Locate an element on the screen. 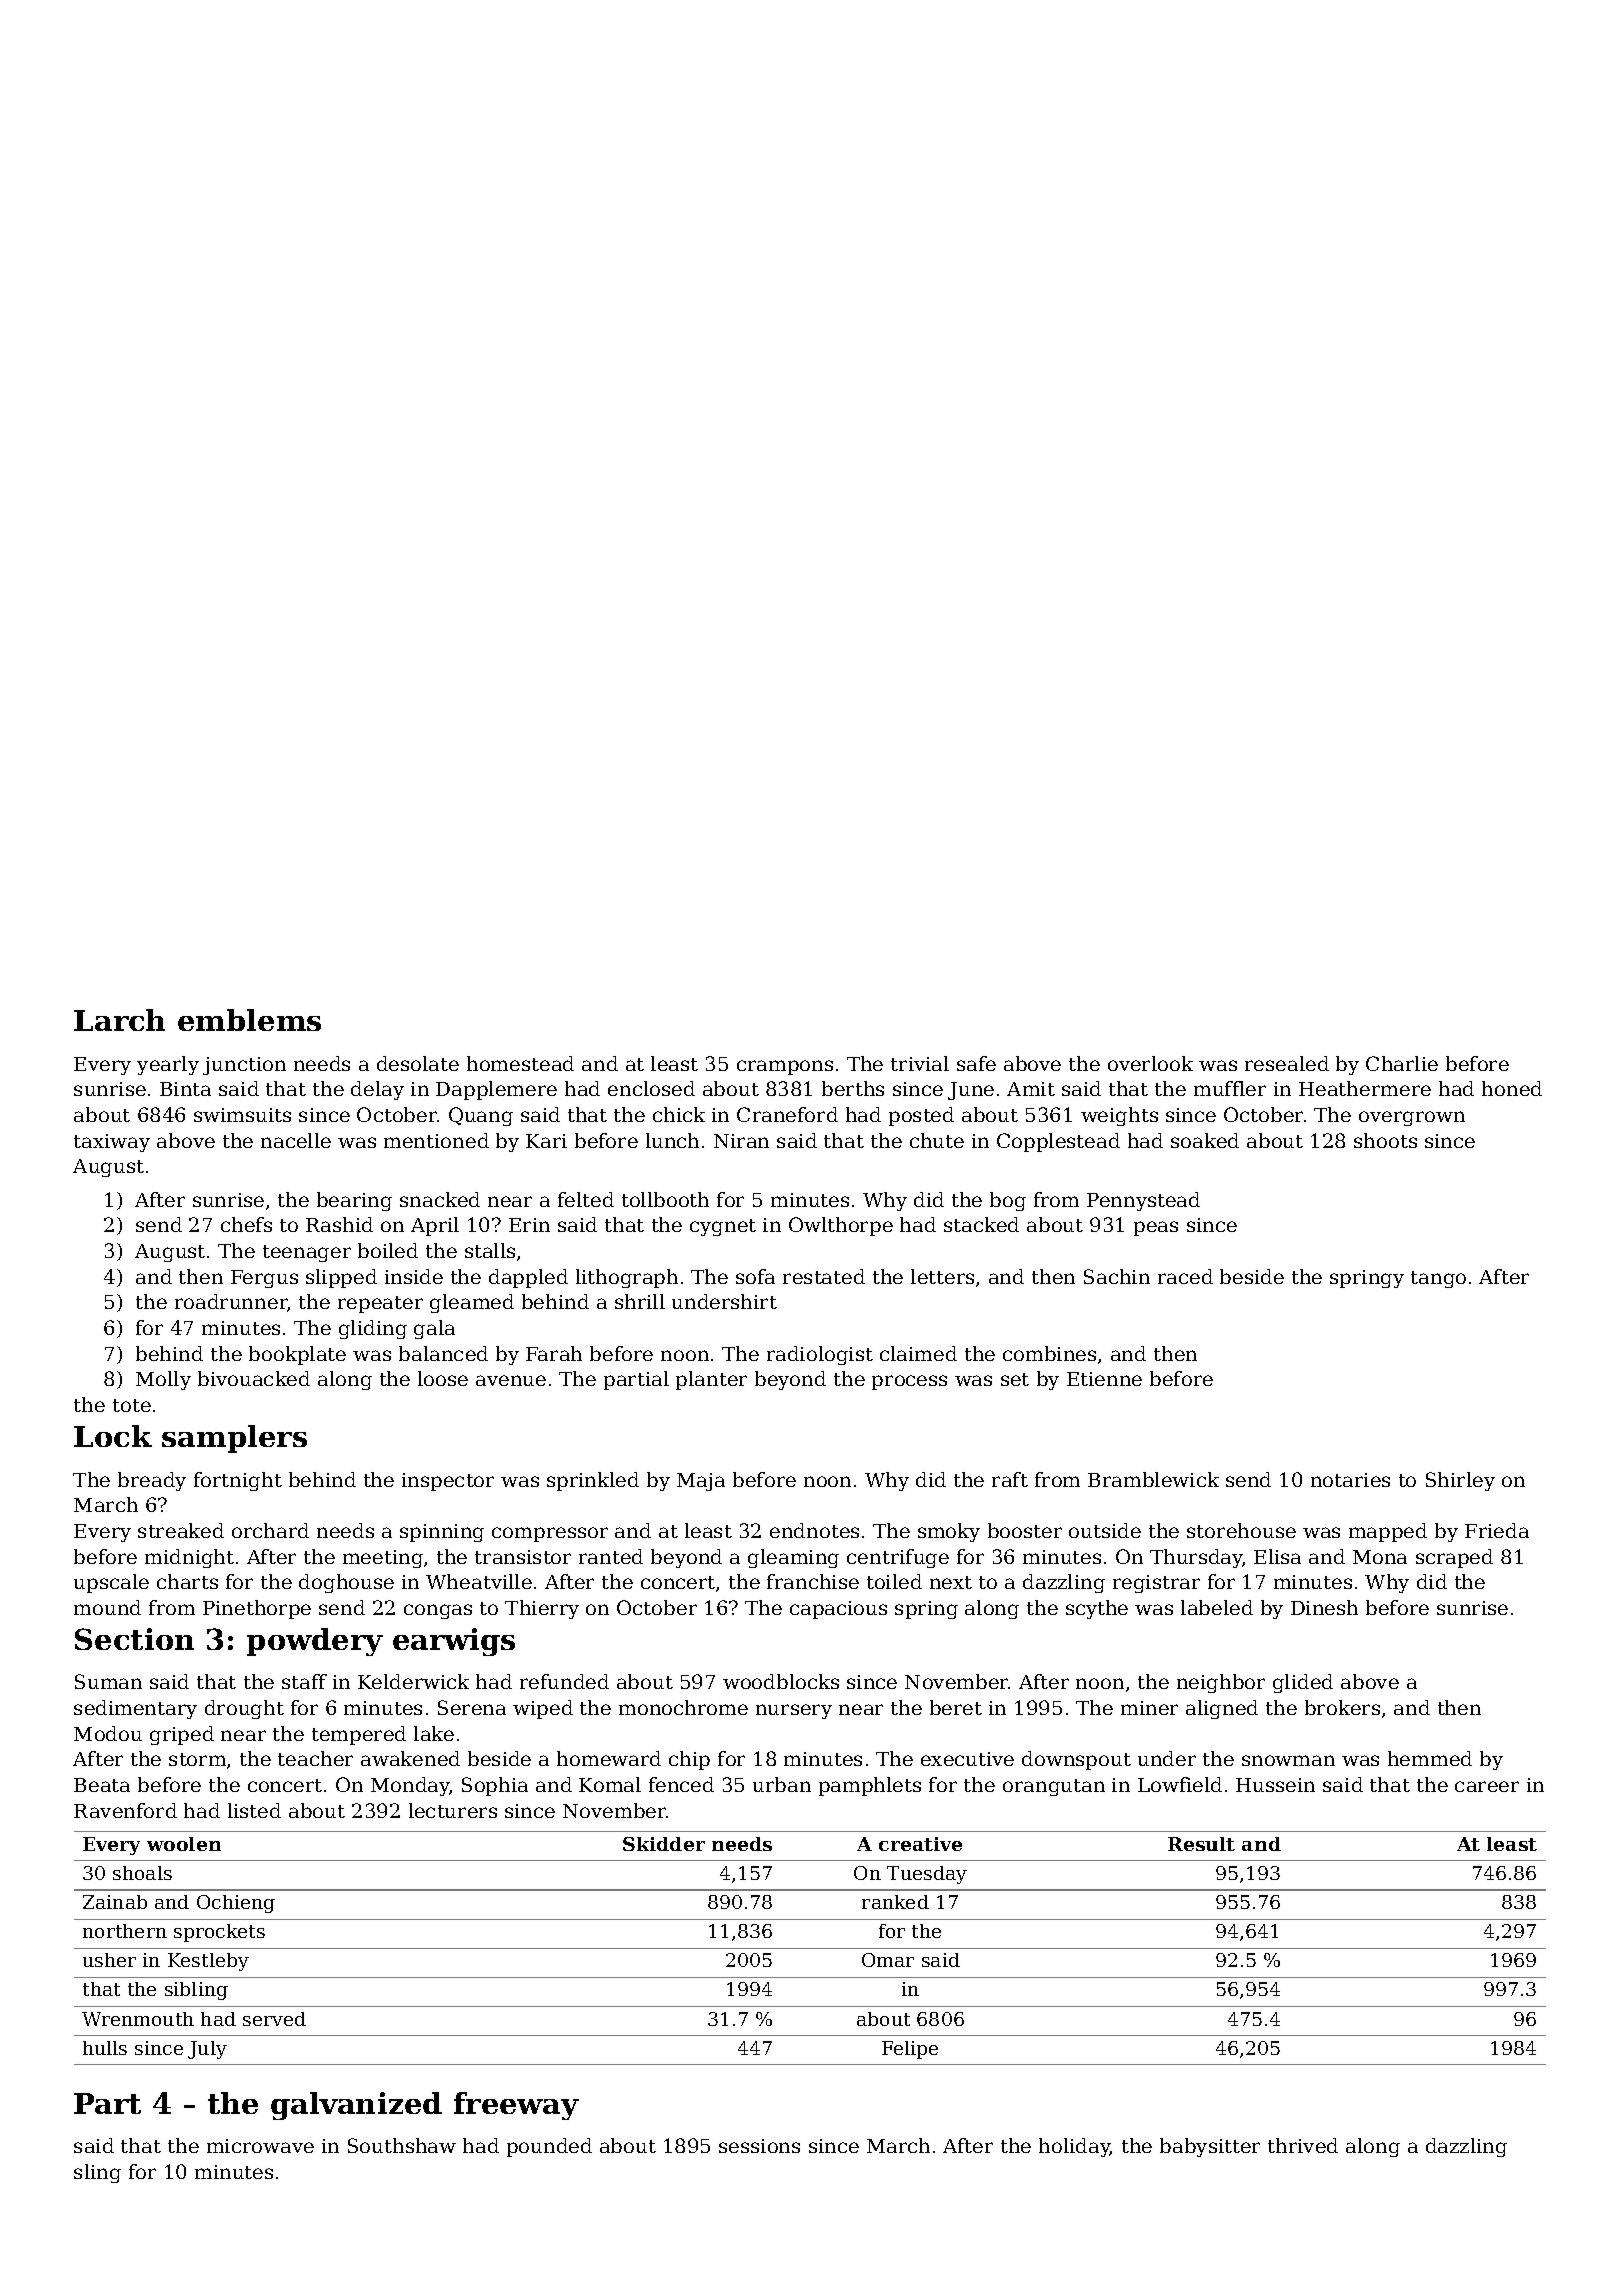  storehouse is located at coordinates (1241, 1530).
